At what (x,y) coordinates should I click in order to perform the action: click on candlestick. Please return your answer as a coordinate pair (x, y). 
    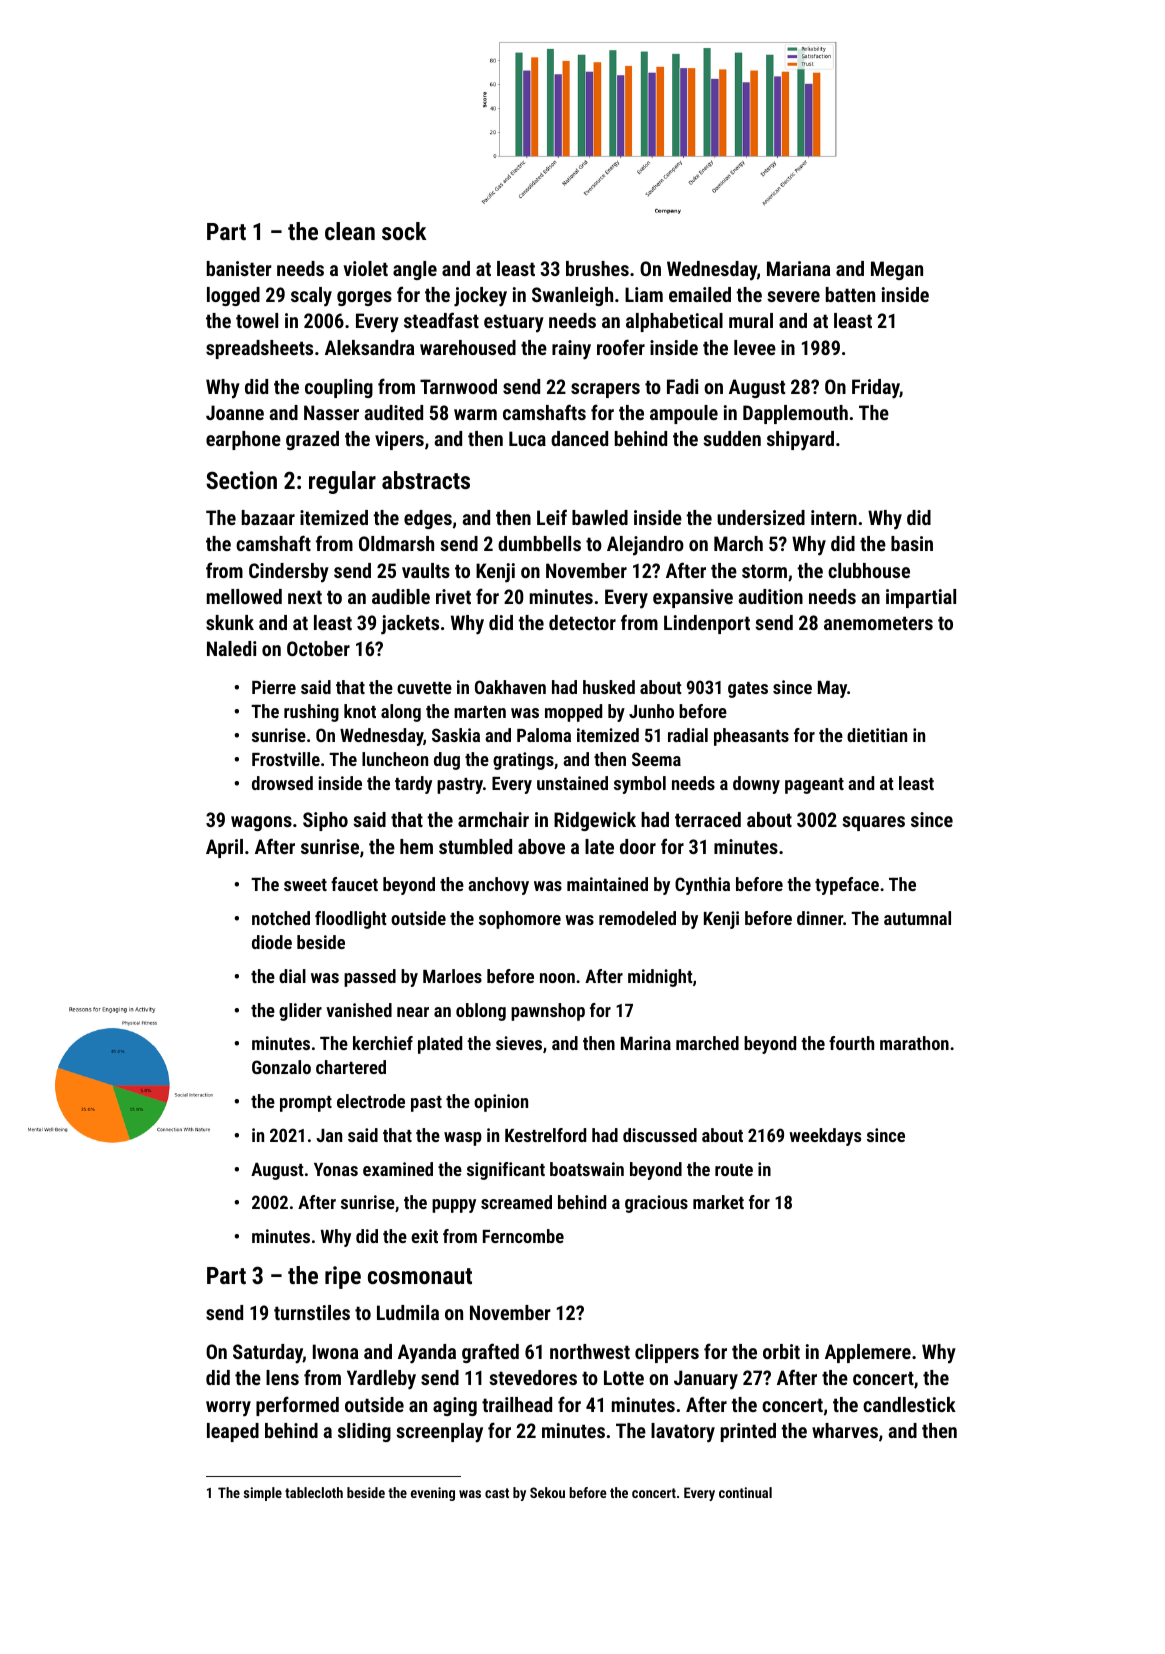
    Looking at the image, I should click on (909, 1404).
